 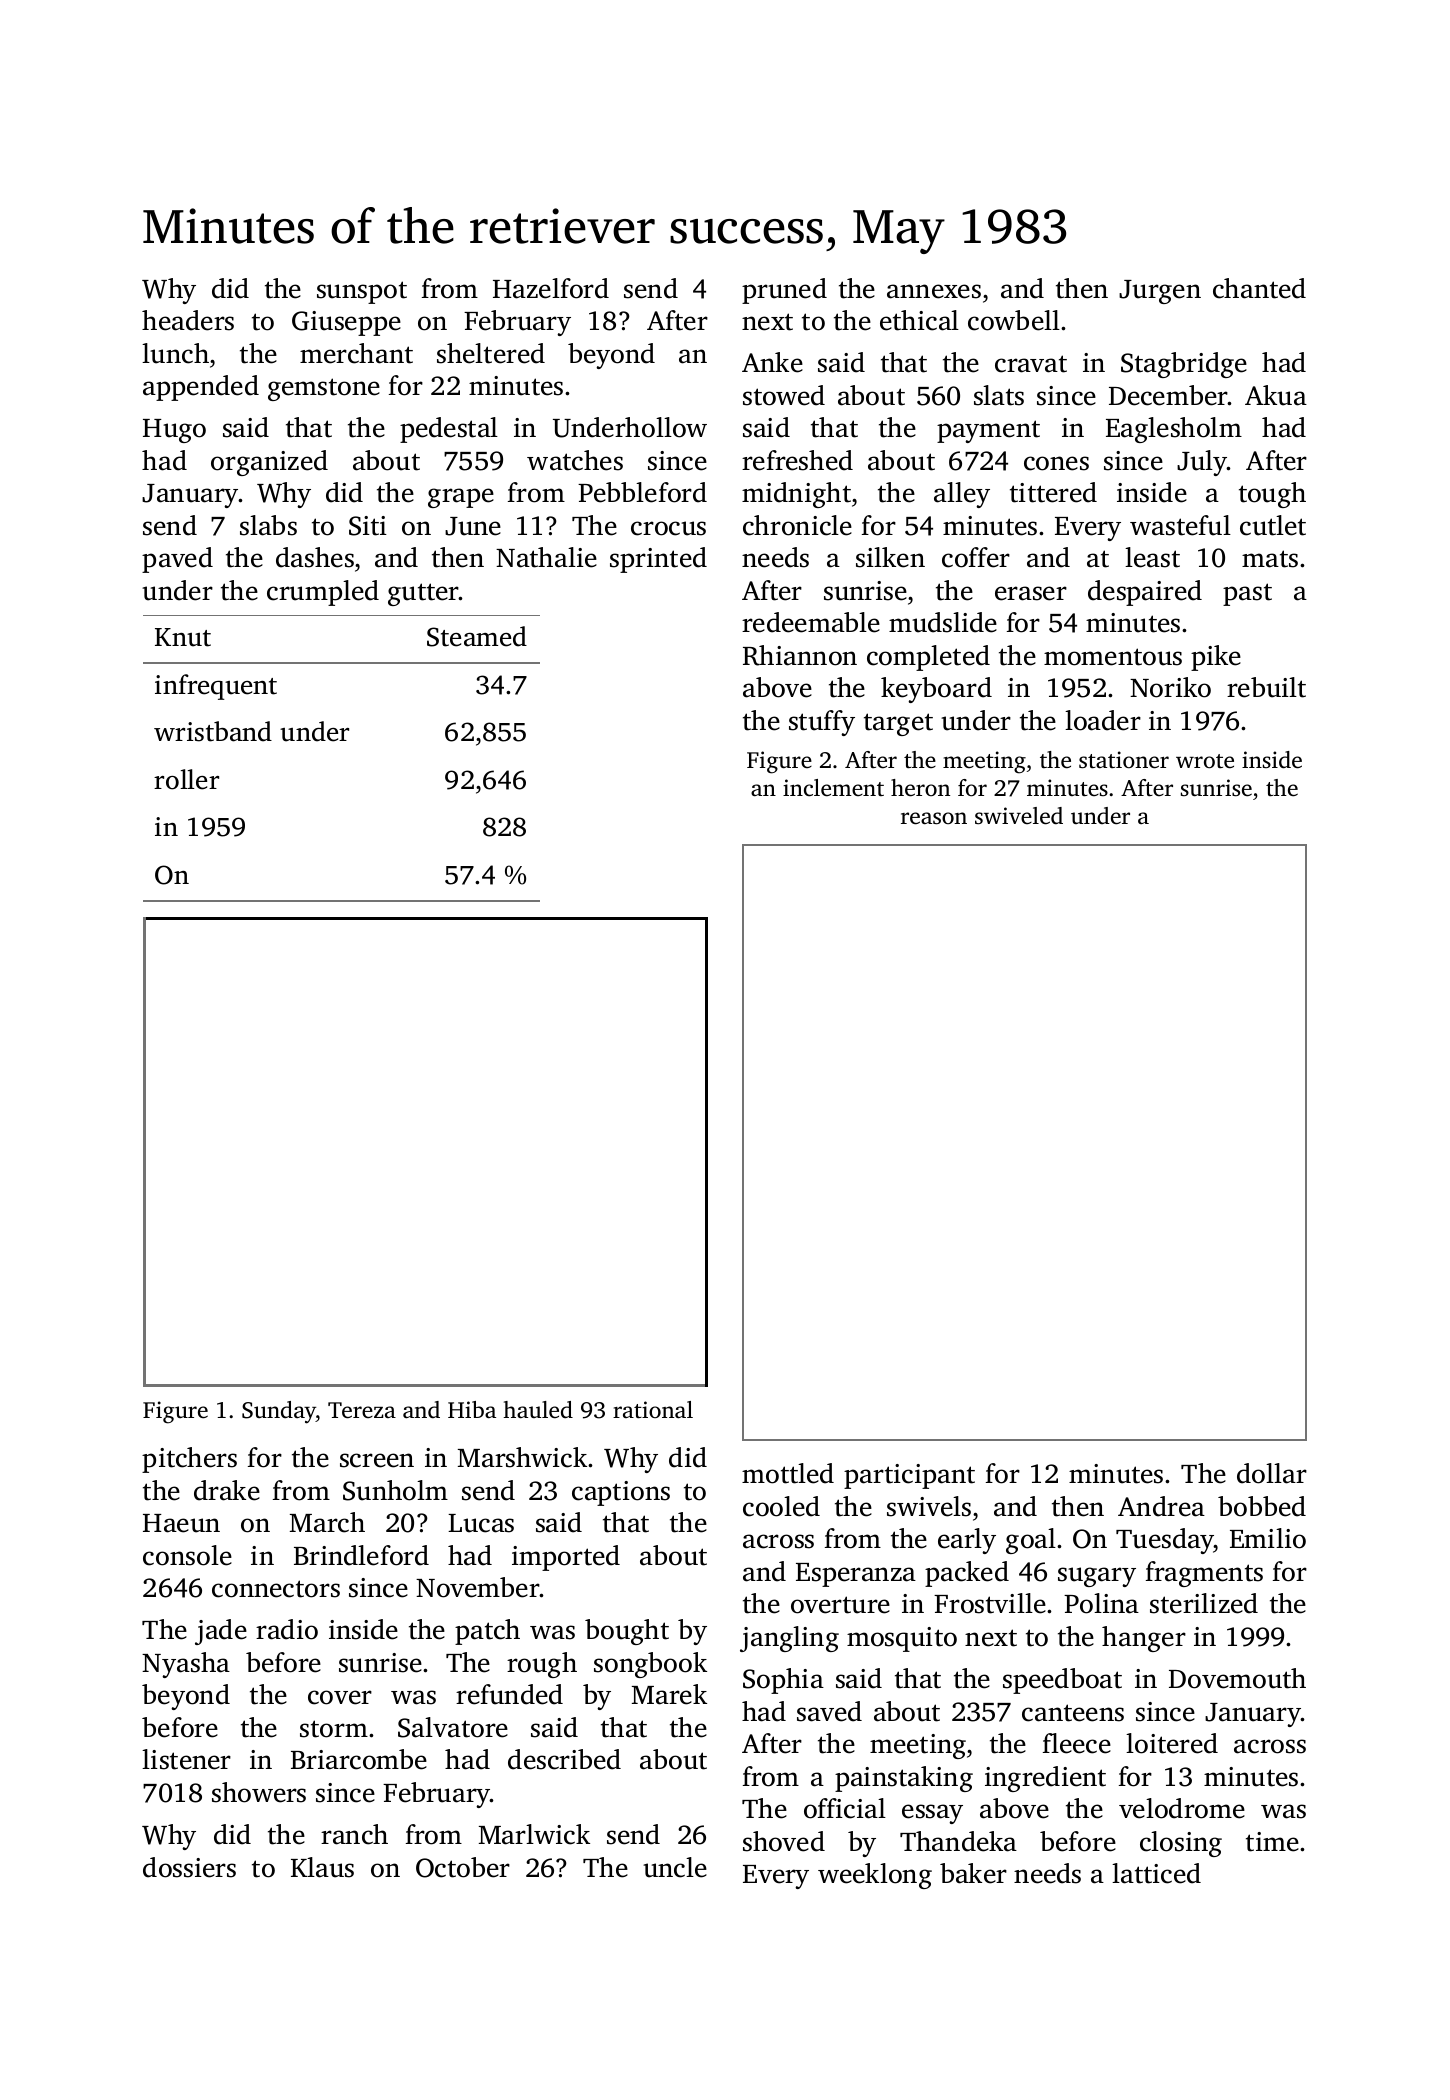 I want to click on silken, so click(x=890, y=557).
